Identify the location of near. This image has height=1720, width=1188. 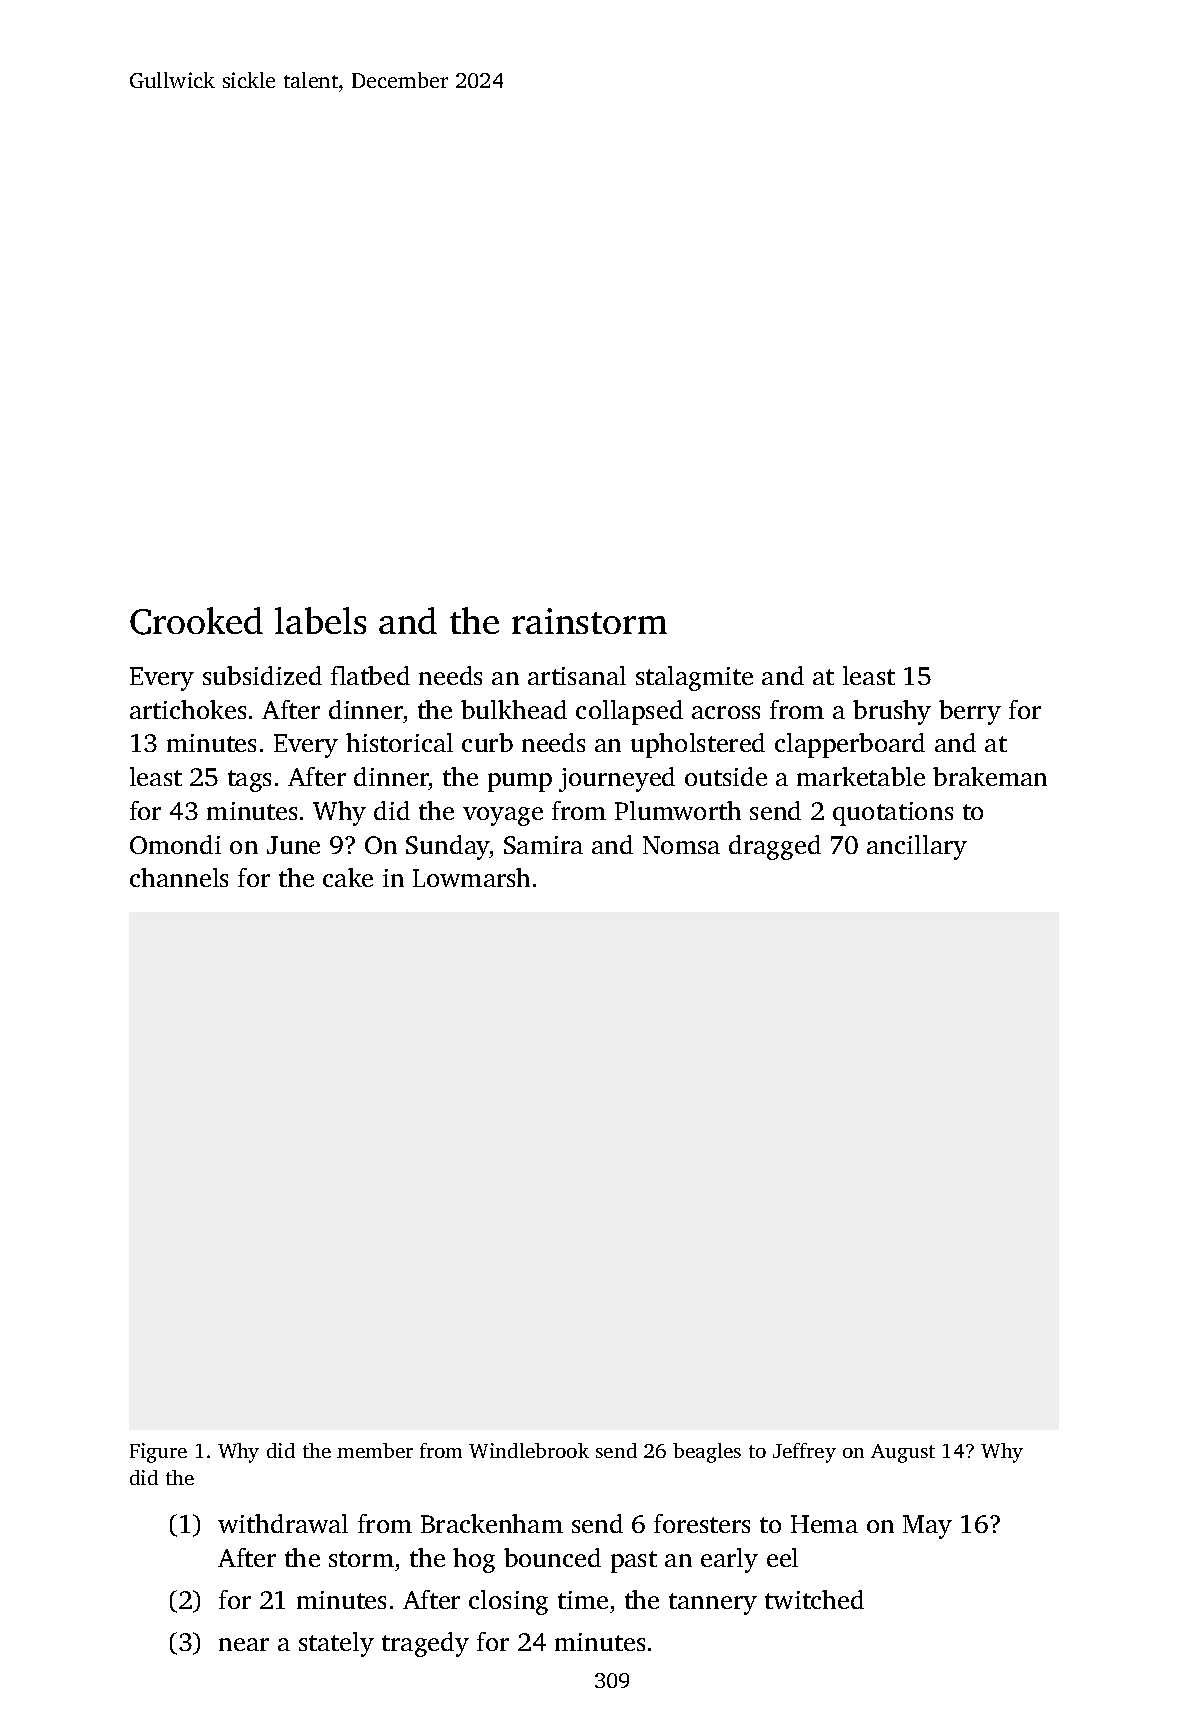
(244, 1644).
